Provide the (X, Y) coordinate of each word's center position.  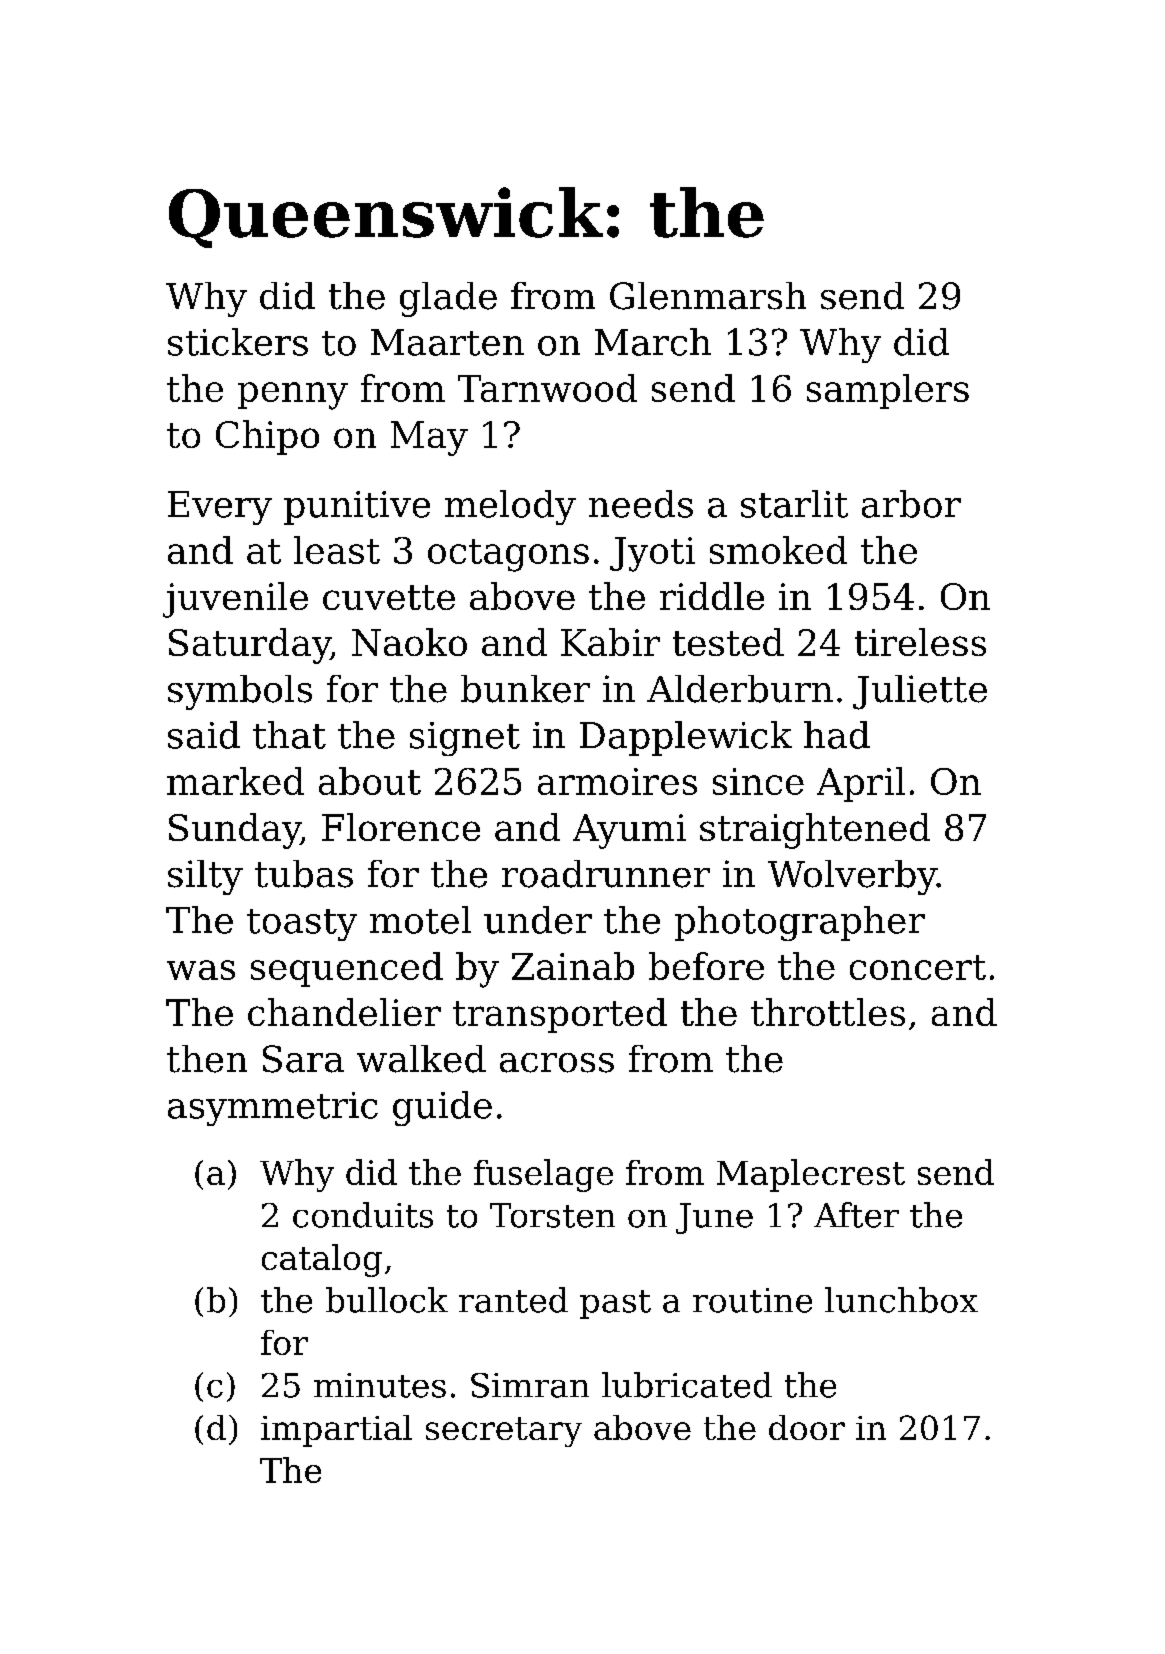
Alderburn (740, 689)
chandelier (344, 1012)
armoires (617, 781)
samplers (888, 391)
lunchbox (901, 1300)
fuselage (543, 1175)
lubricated (687, 1385)
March (653, 342)
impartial (336, 1431)
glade (448, 299)
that (289, 735)
